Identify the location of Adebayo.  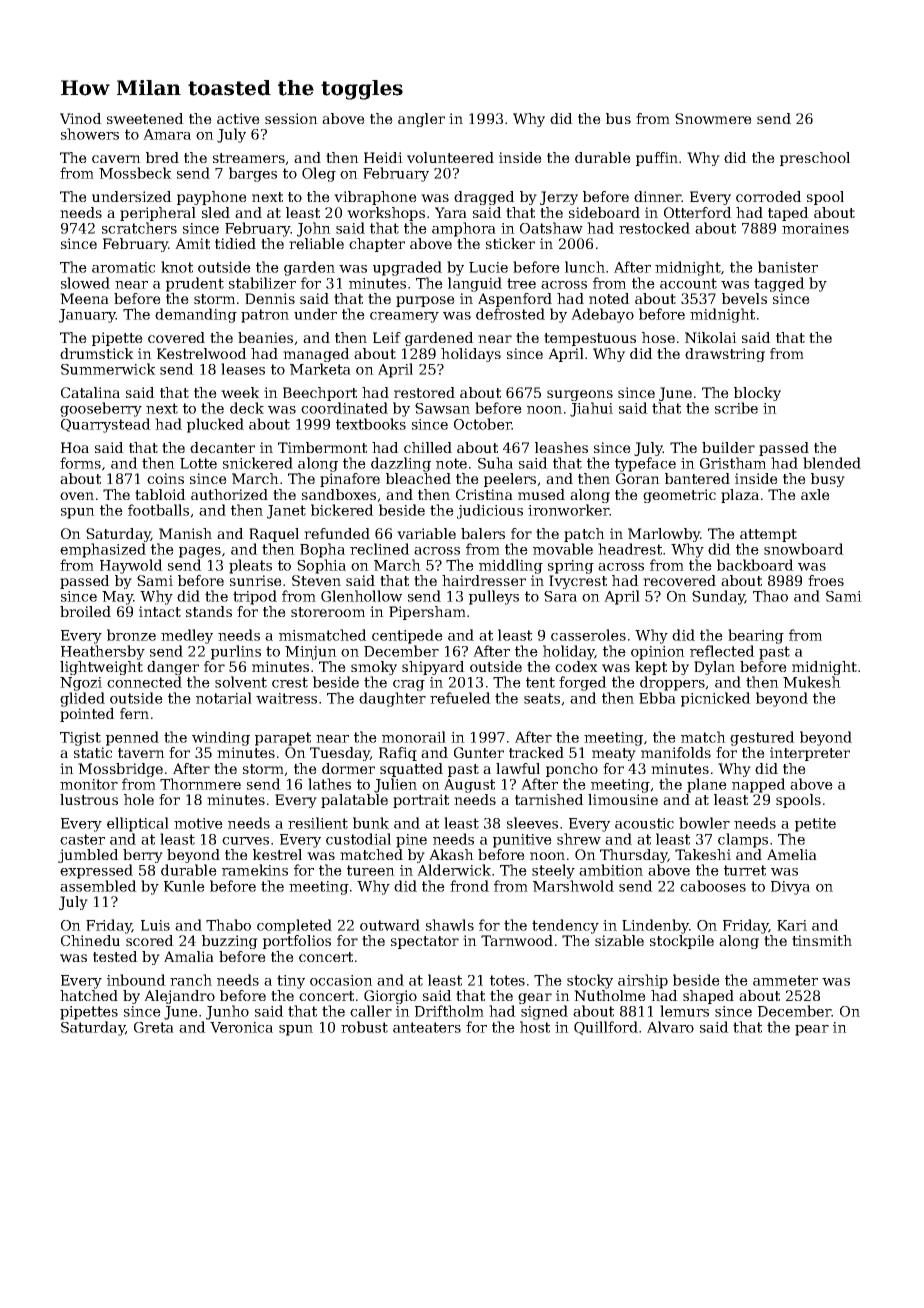
(602, 315).
